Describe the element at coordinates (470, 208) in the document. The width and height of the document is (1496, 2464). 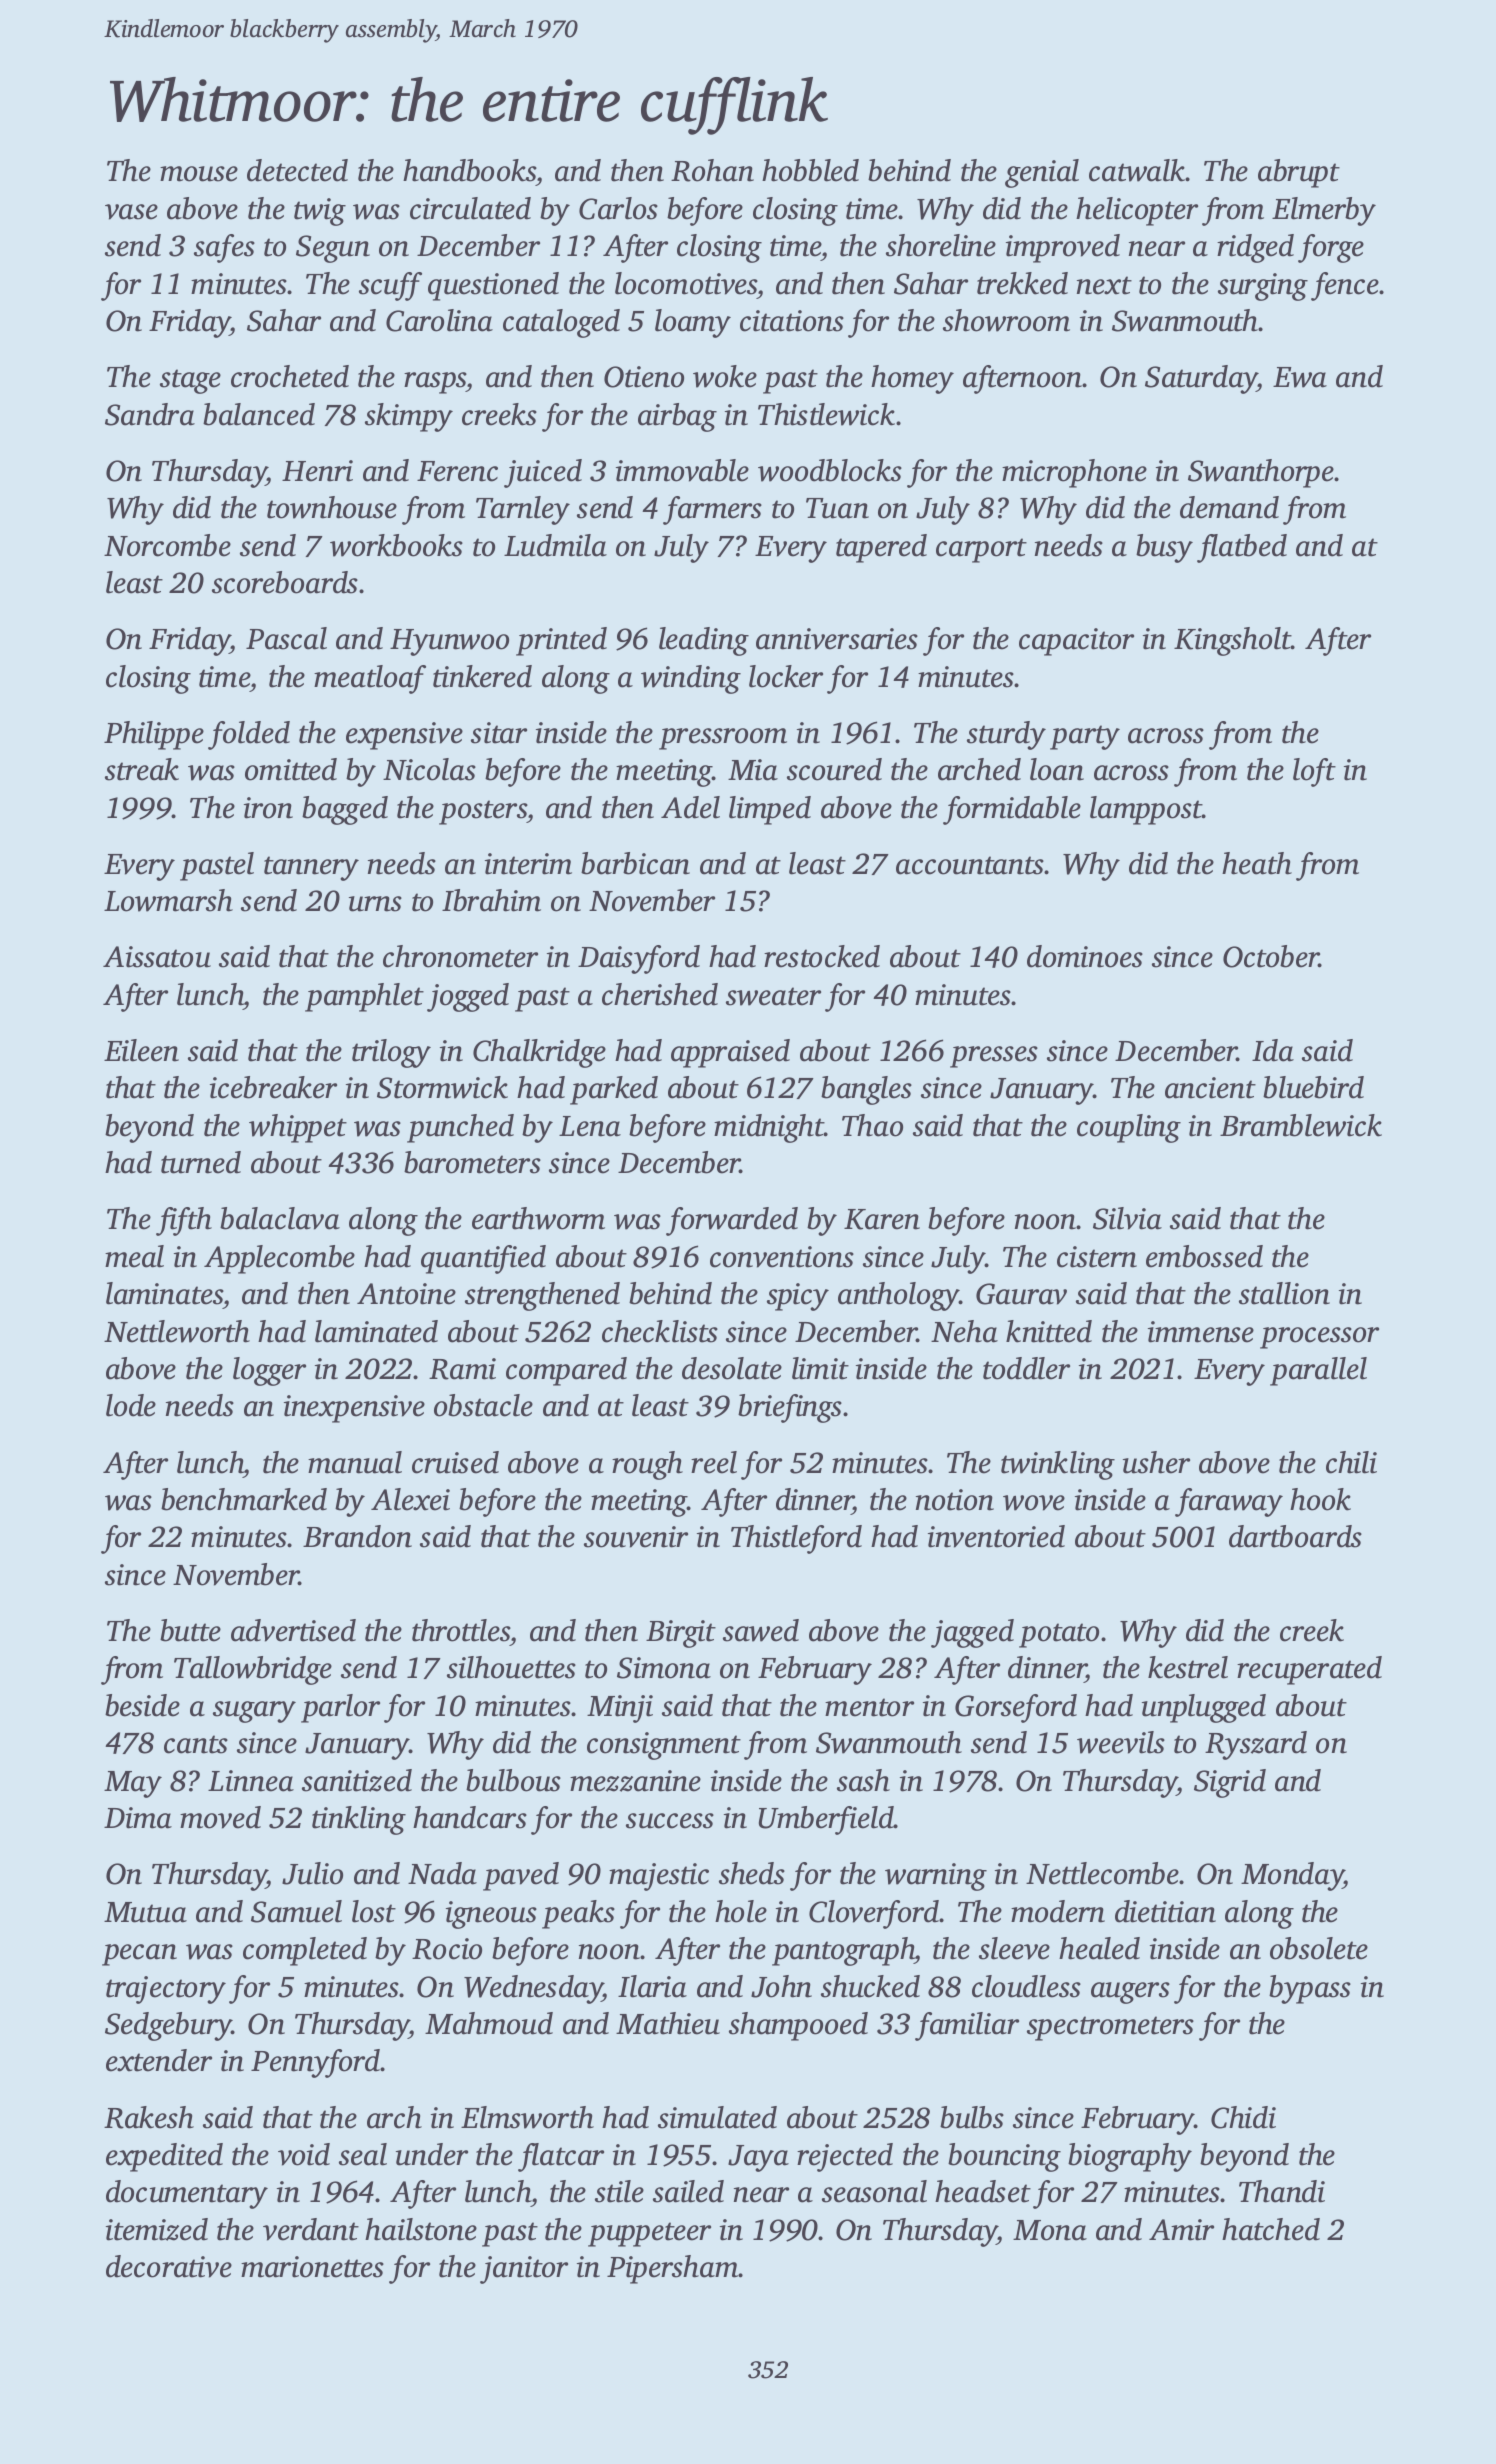
I see `circulated` at that location.
